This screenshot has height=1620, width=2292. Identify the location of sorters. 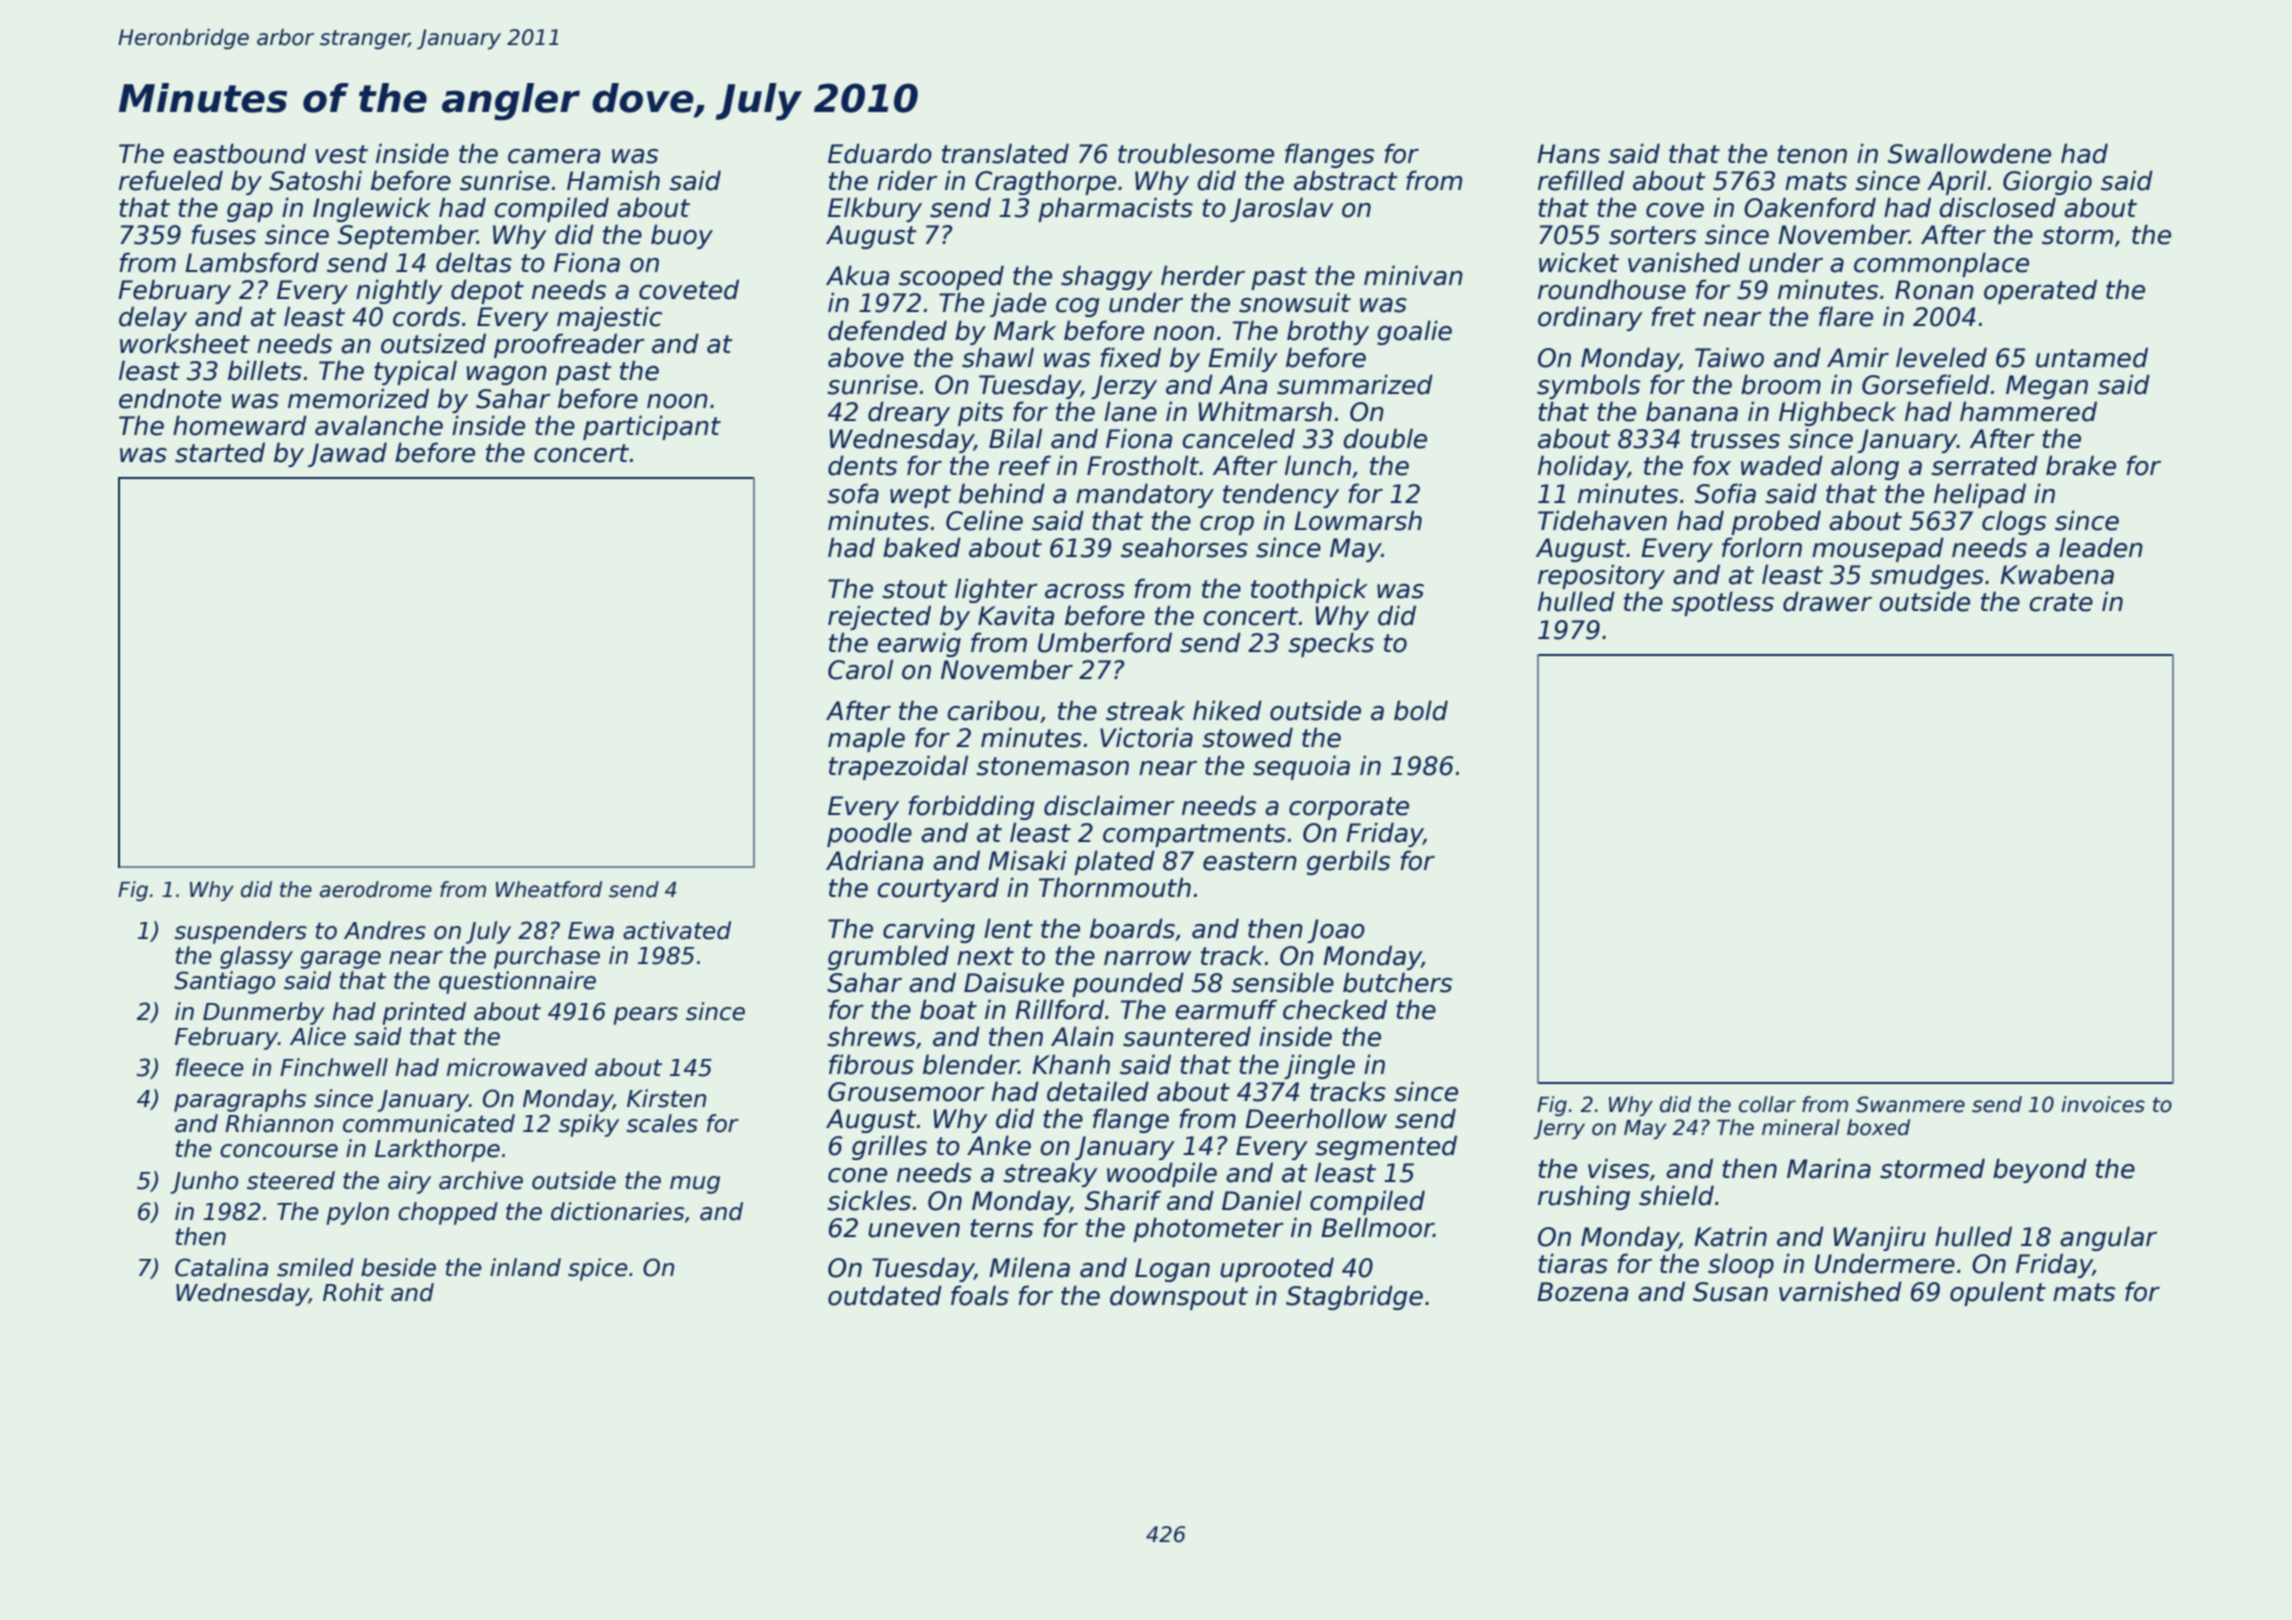
(1653, 235).
